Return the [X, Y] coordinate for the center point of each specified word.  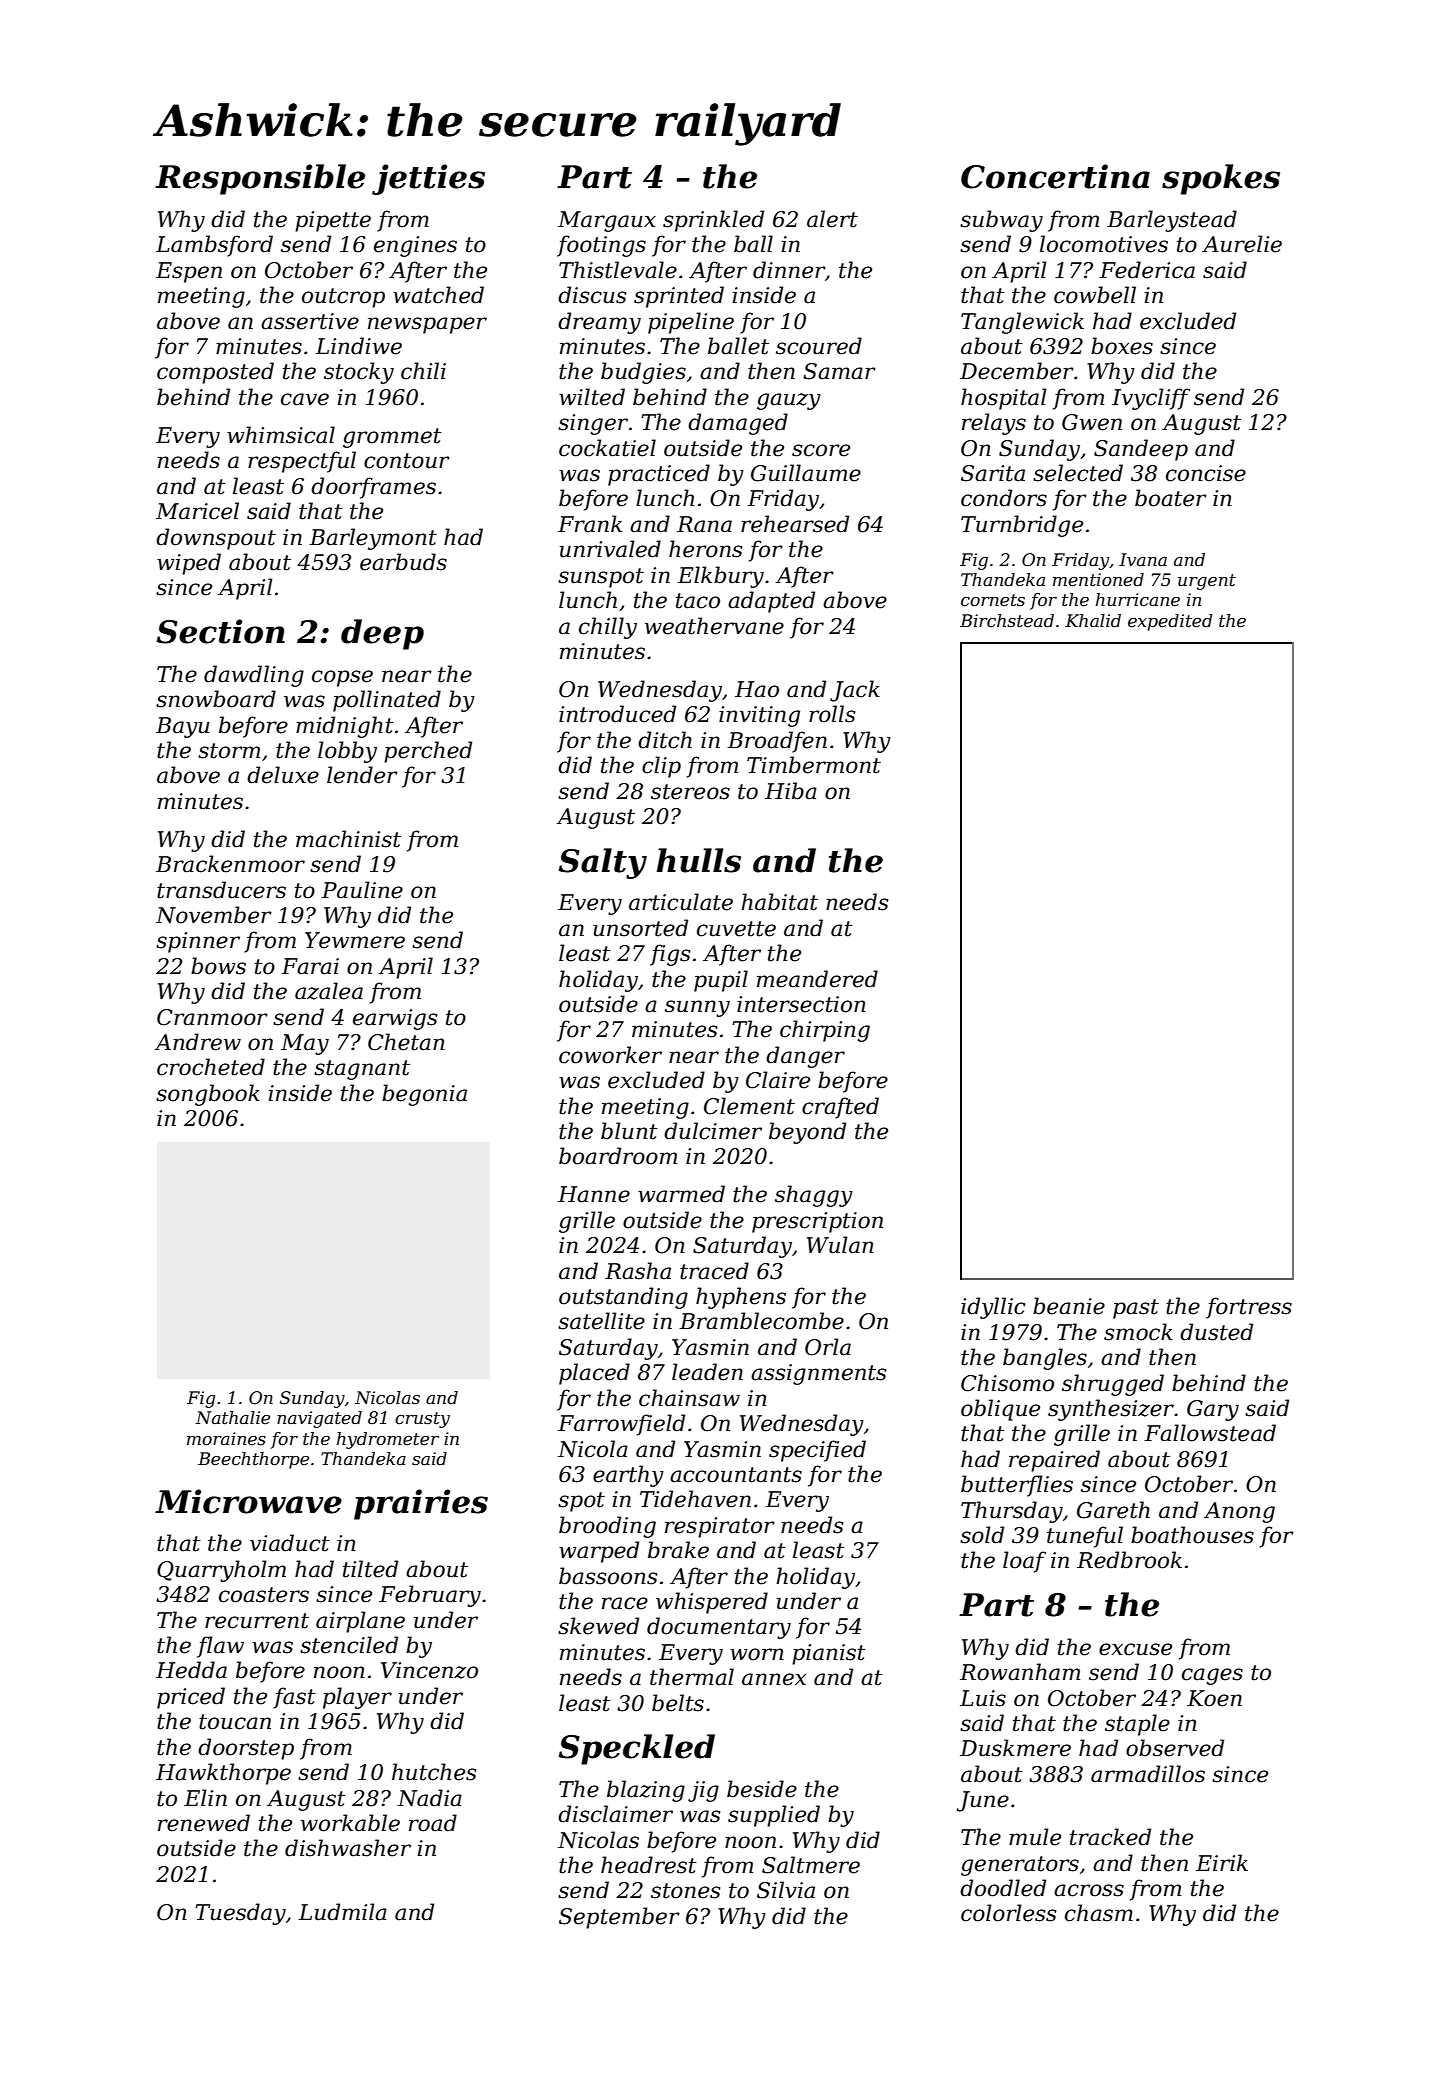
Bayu [183, 727]
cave [305, 399]
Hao [757, 689]
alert [832, 219]
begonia [424, 1095]
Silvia [786, 1890]
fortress [1249, 1308]
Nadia [429, 1798]
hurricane [1138, 600]
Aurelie [1242, 244]
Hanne [594, 1194]
